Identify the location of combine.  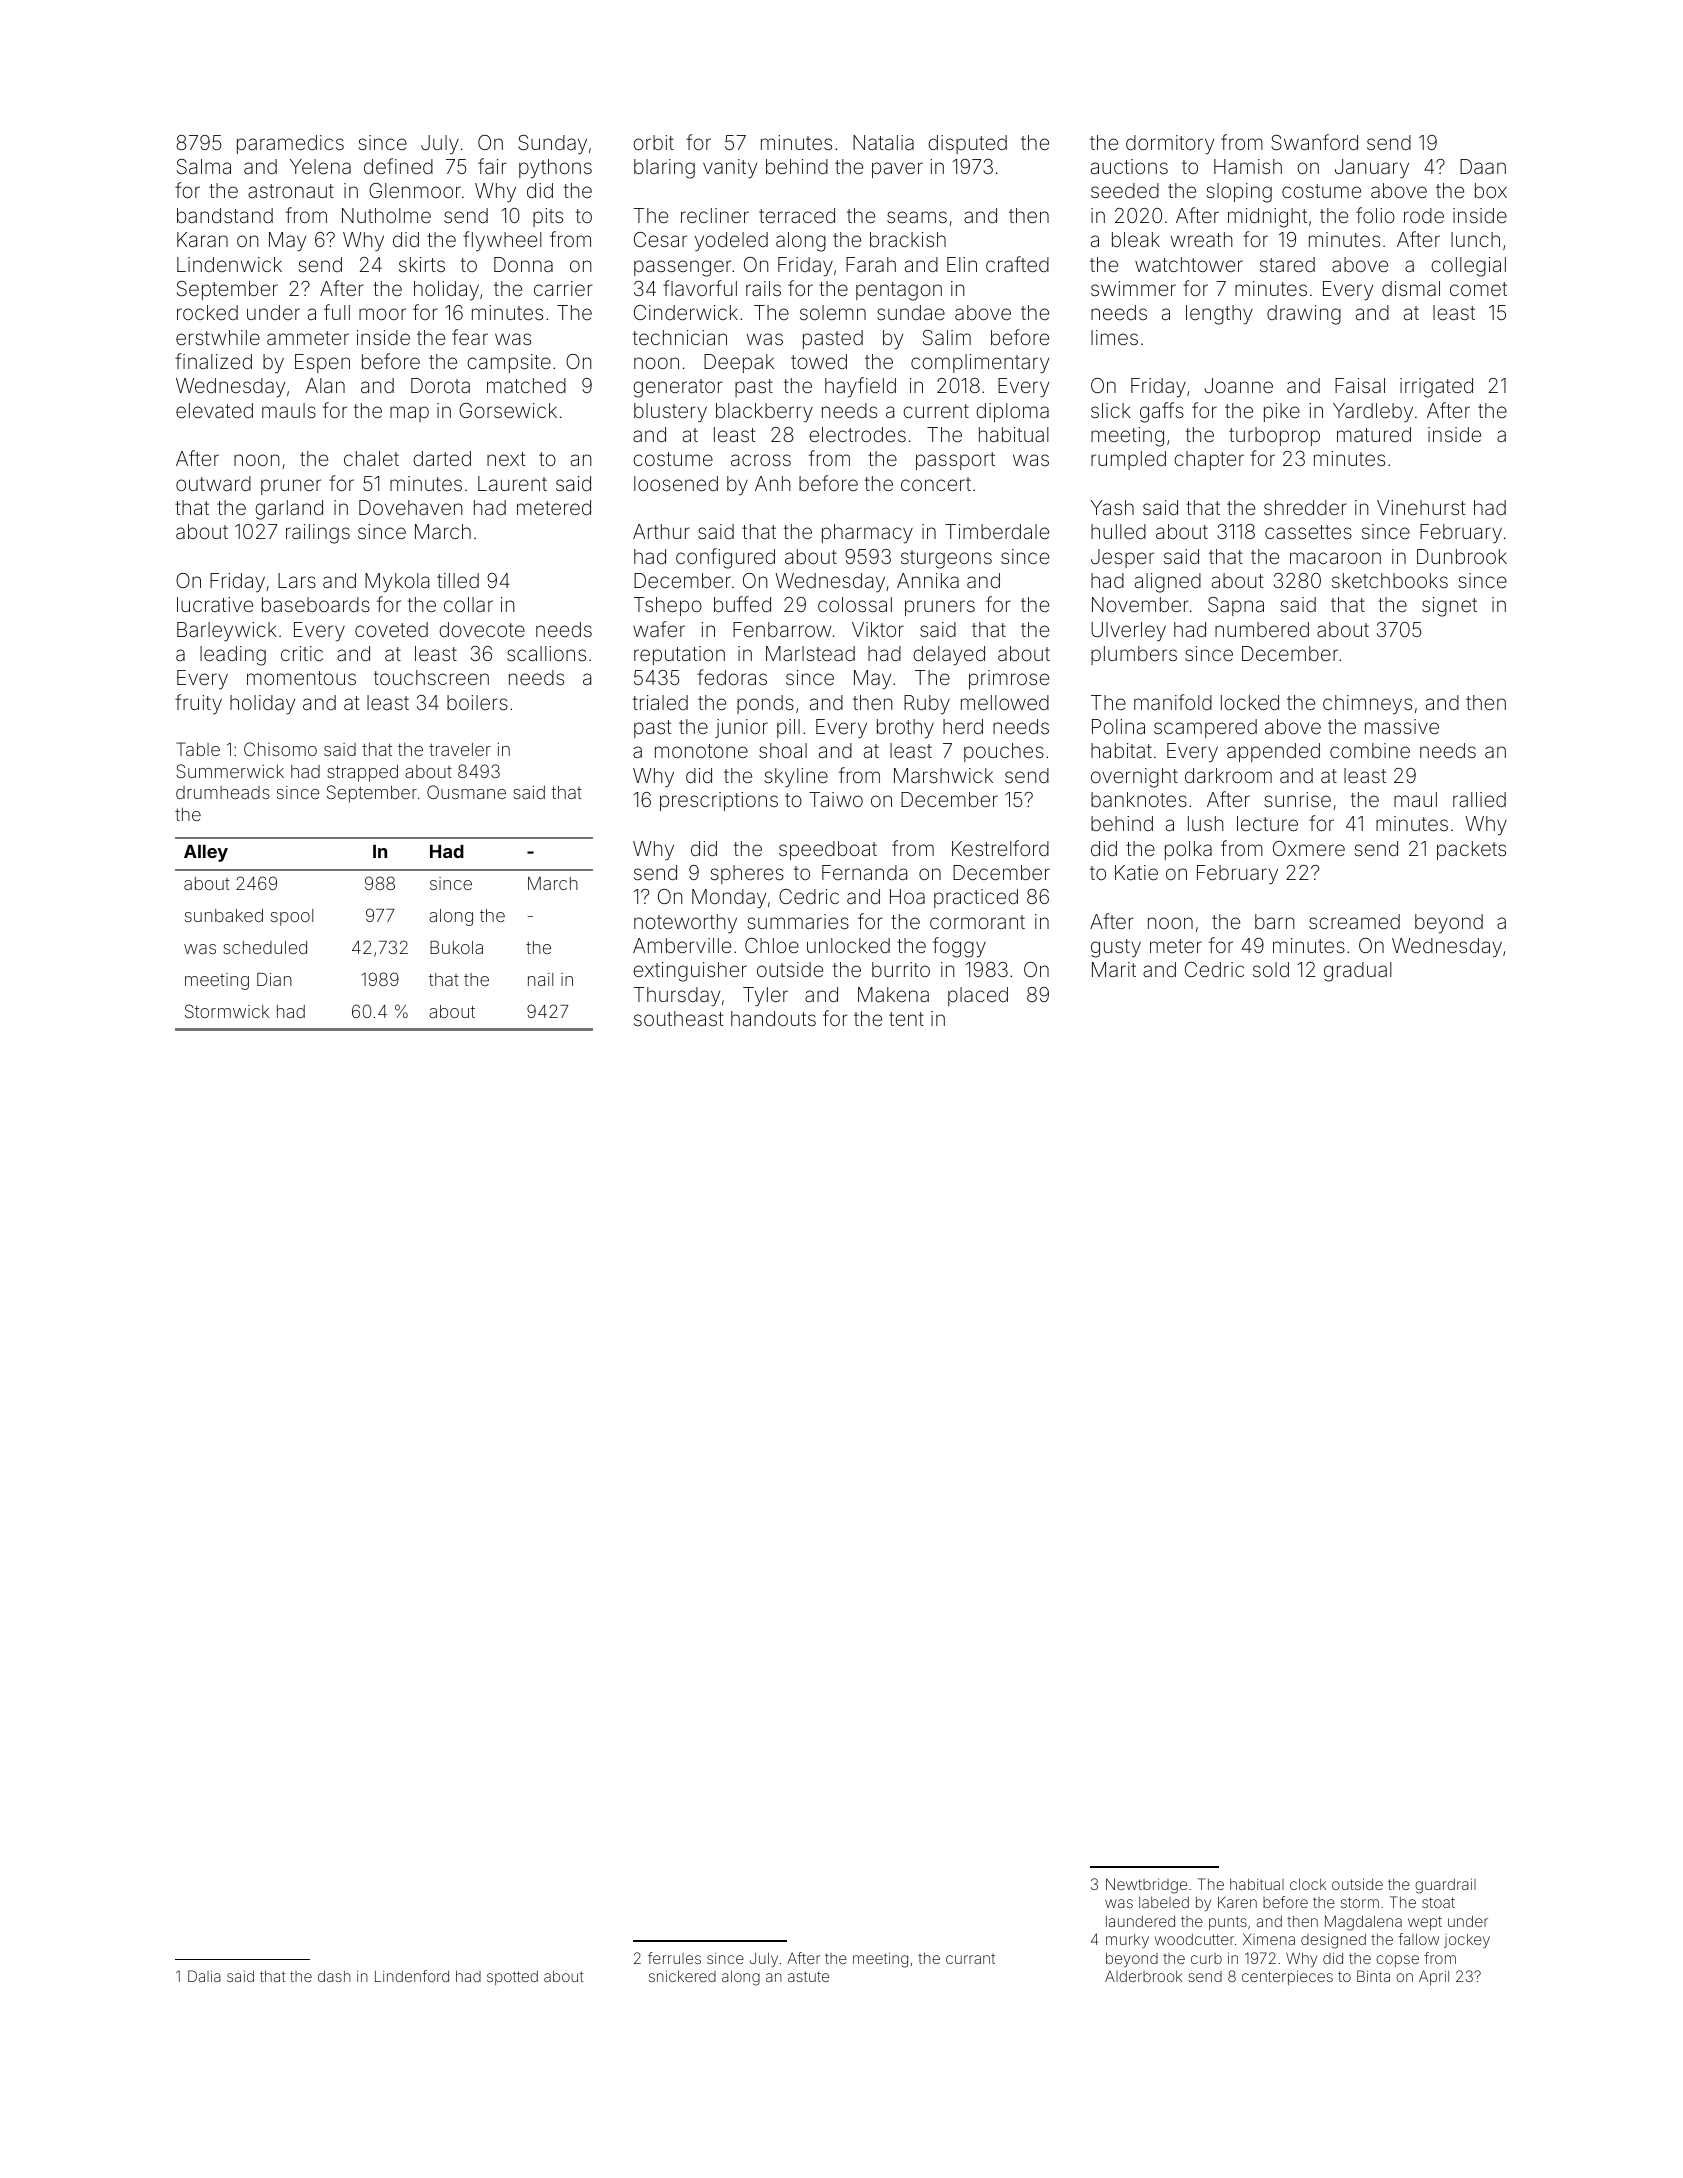
(1370, 750).
